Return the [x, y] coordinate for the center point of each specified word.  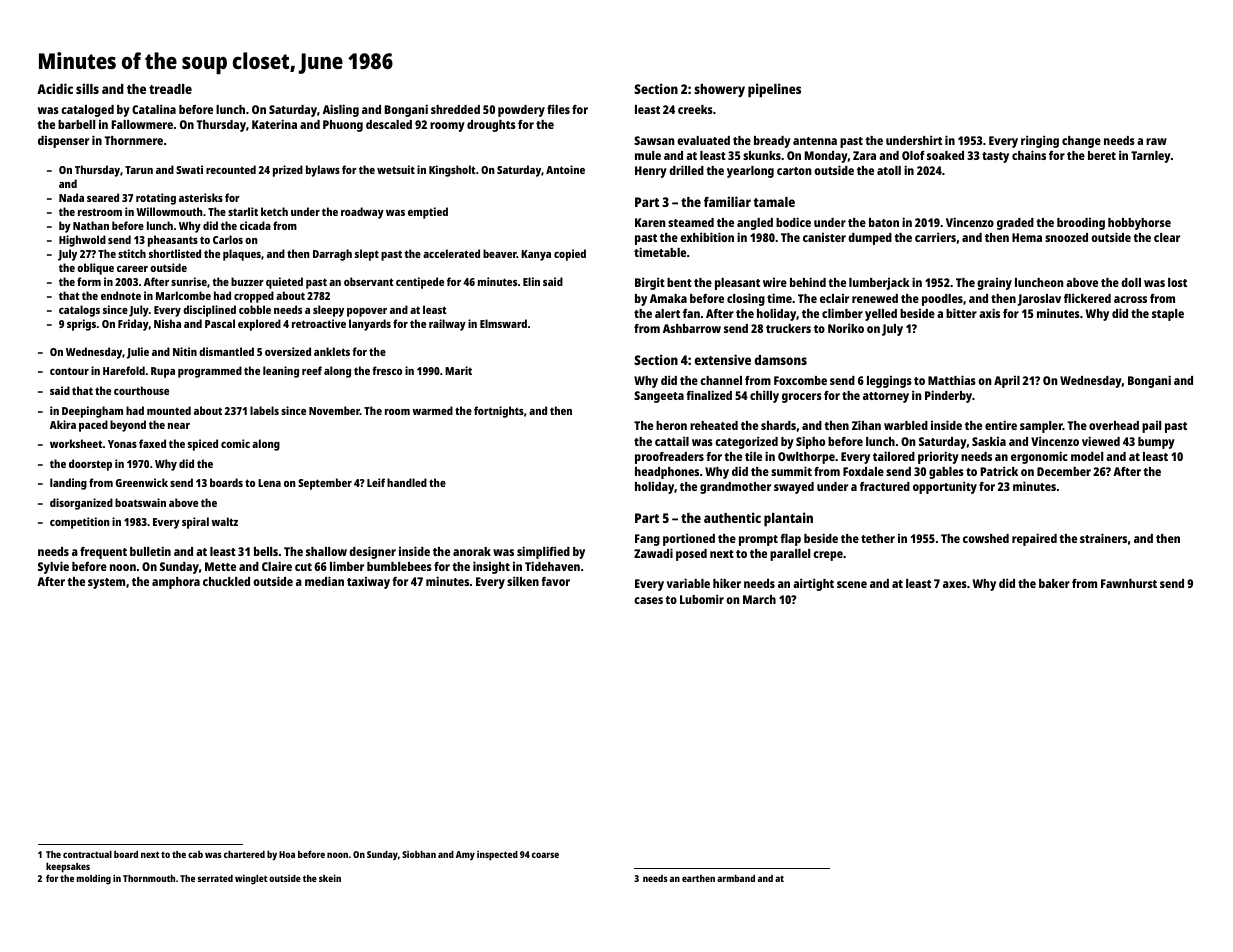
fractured [885, 486]
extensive [723, 359]
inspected [497, 856]
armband [736, 878]
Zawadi [653, 553]
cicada [255, 225]
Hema [1027, 237]
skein [330, 878]
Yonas [122, 444]
